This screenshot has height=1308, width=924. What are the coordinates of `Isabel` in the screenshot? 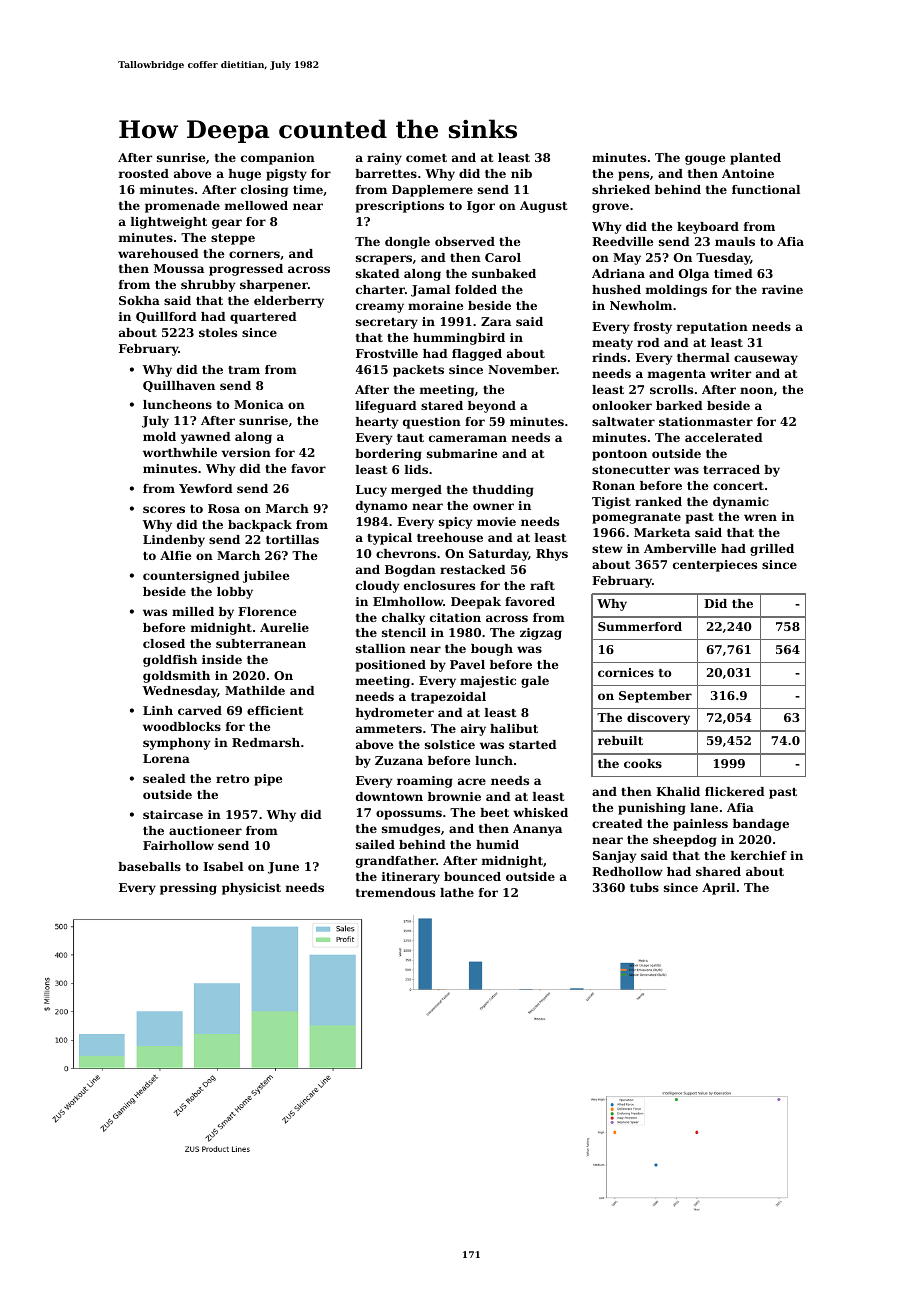 It's located at (223, 866).
